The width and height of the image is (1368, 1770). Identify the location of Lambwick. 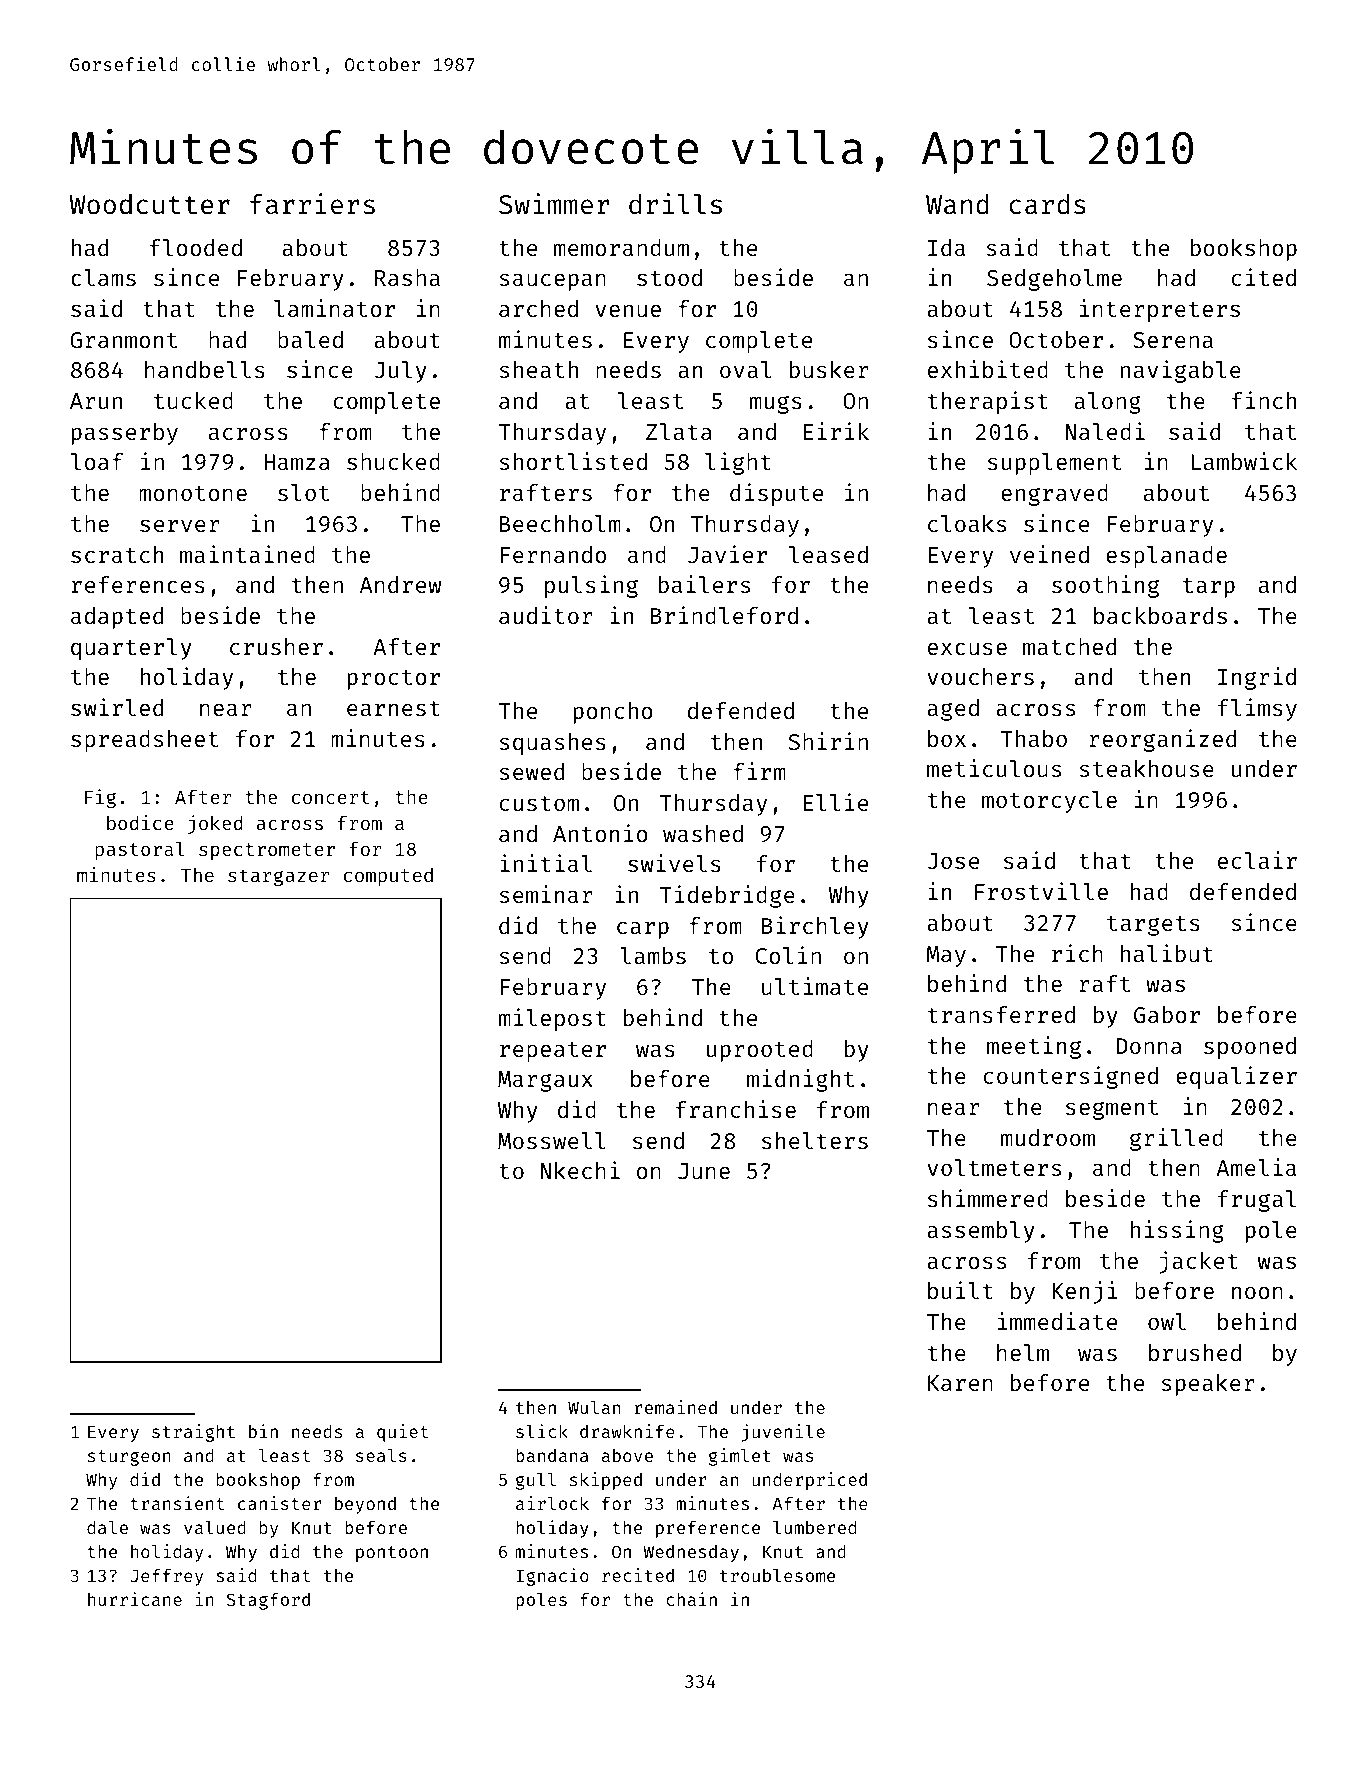
(1244, 461).
